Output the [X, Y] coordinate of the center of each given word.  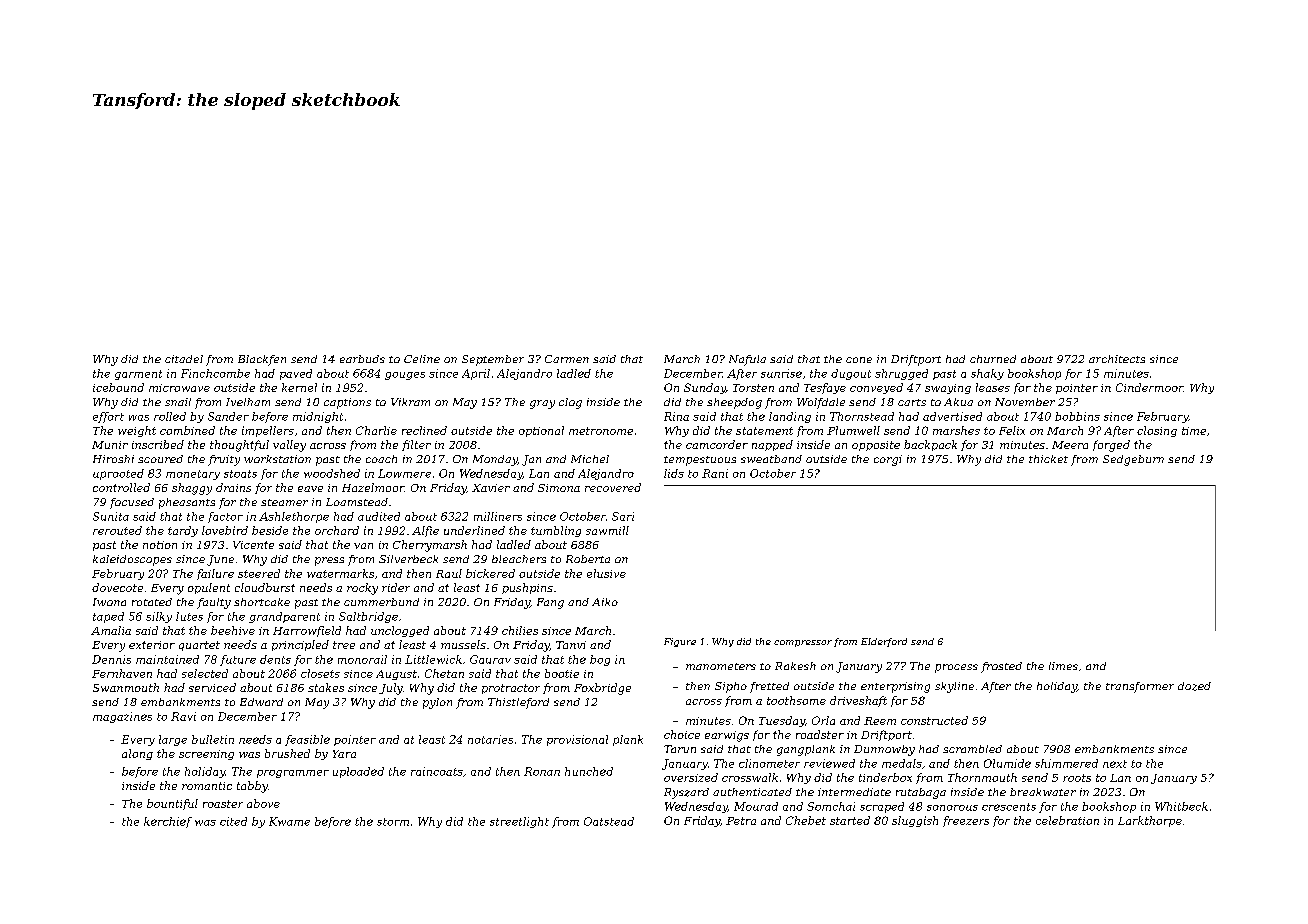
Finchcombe [215, 373]
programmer [293, 774]
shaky [987, 374]
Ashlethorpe [294, 517]
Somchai [831, 806]
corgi [888, 460]
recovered [613, 487]
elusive [606, 573]
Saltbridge [368, 617]
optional [541, 431]
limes [1063, 666]
